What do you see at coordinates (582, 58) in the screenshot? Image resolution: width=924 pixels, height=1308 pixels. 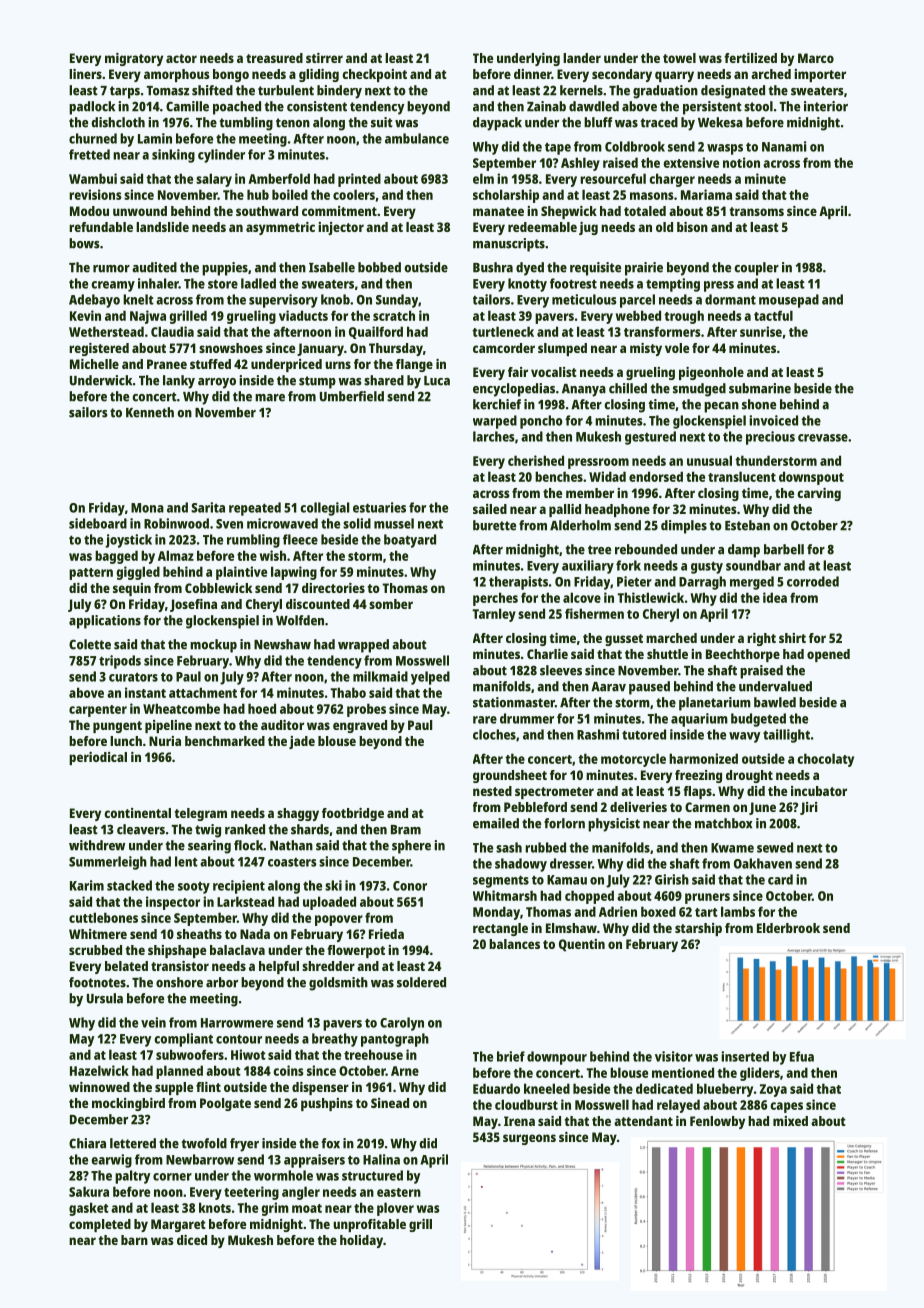 I see `lander` at bounding box center [582, 58].
